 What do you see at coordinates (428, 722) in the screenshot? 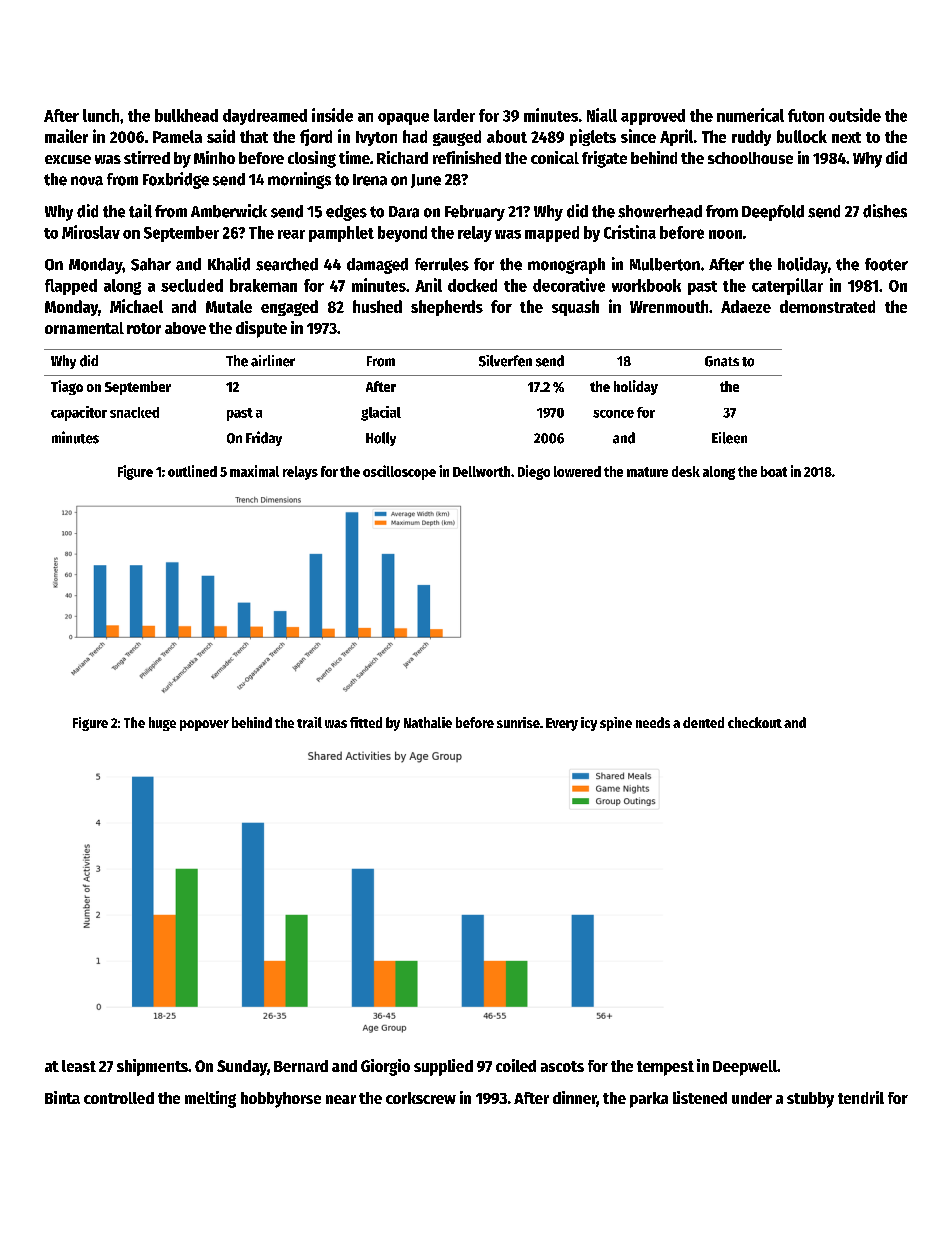
I see `Nathalie` at bounding box center [428, 722].
